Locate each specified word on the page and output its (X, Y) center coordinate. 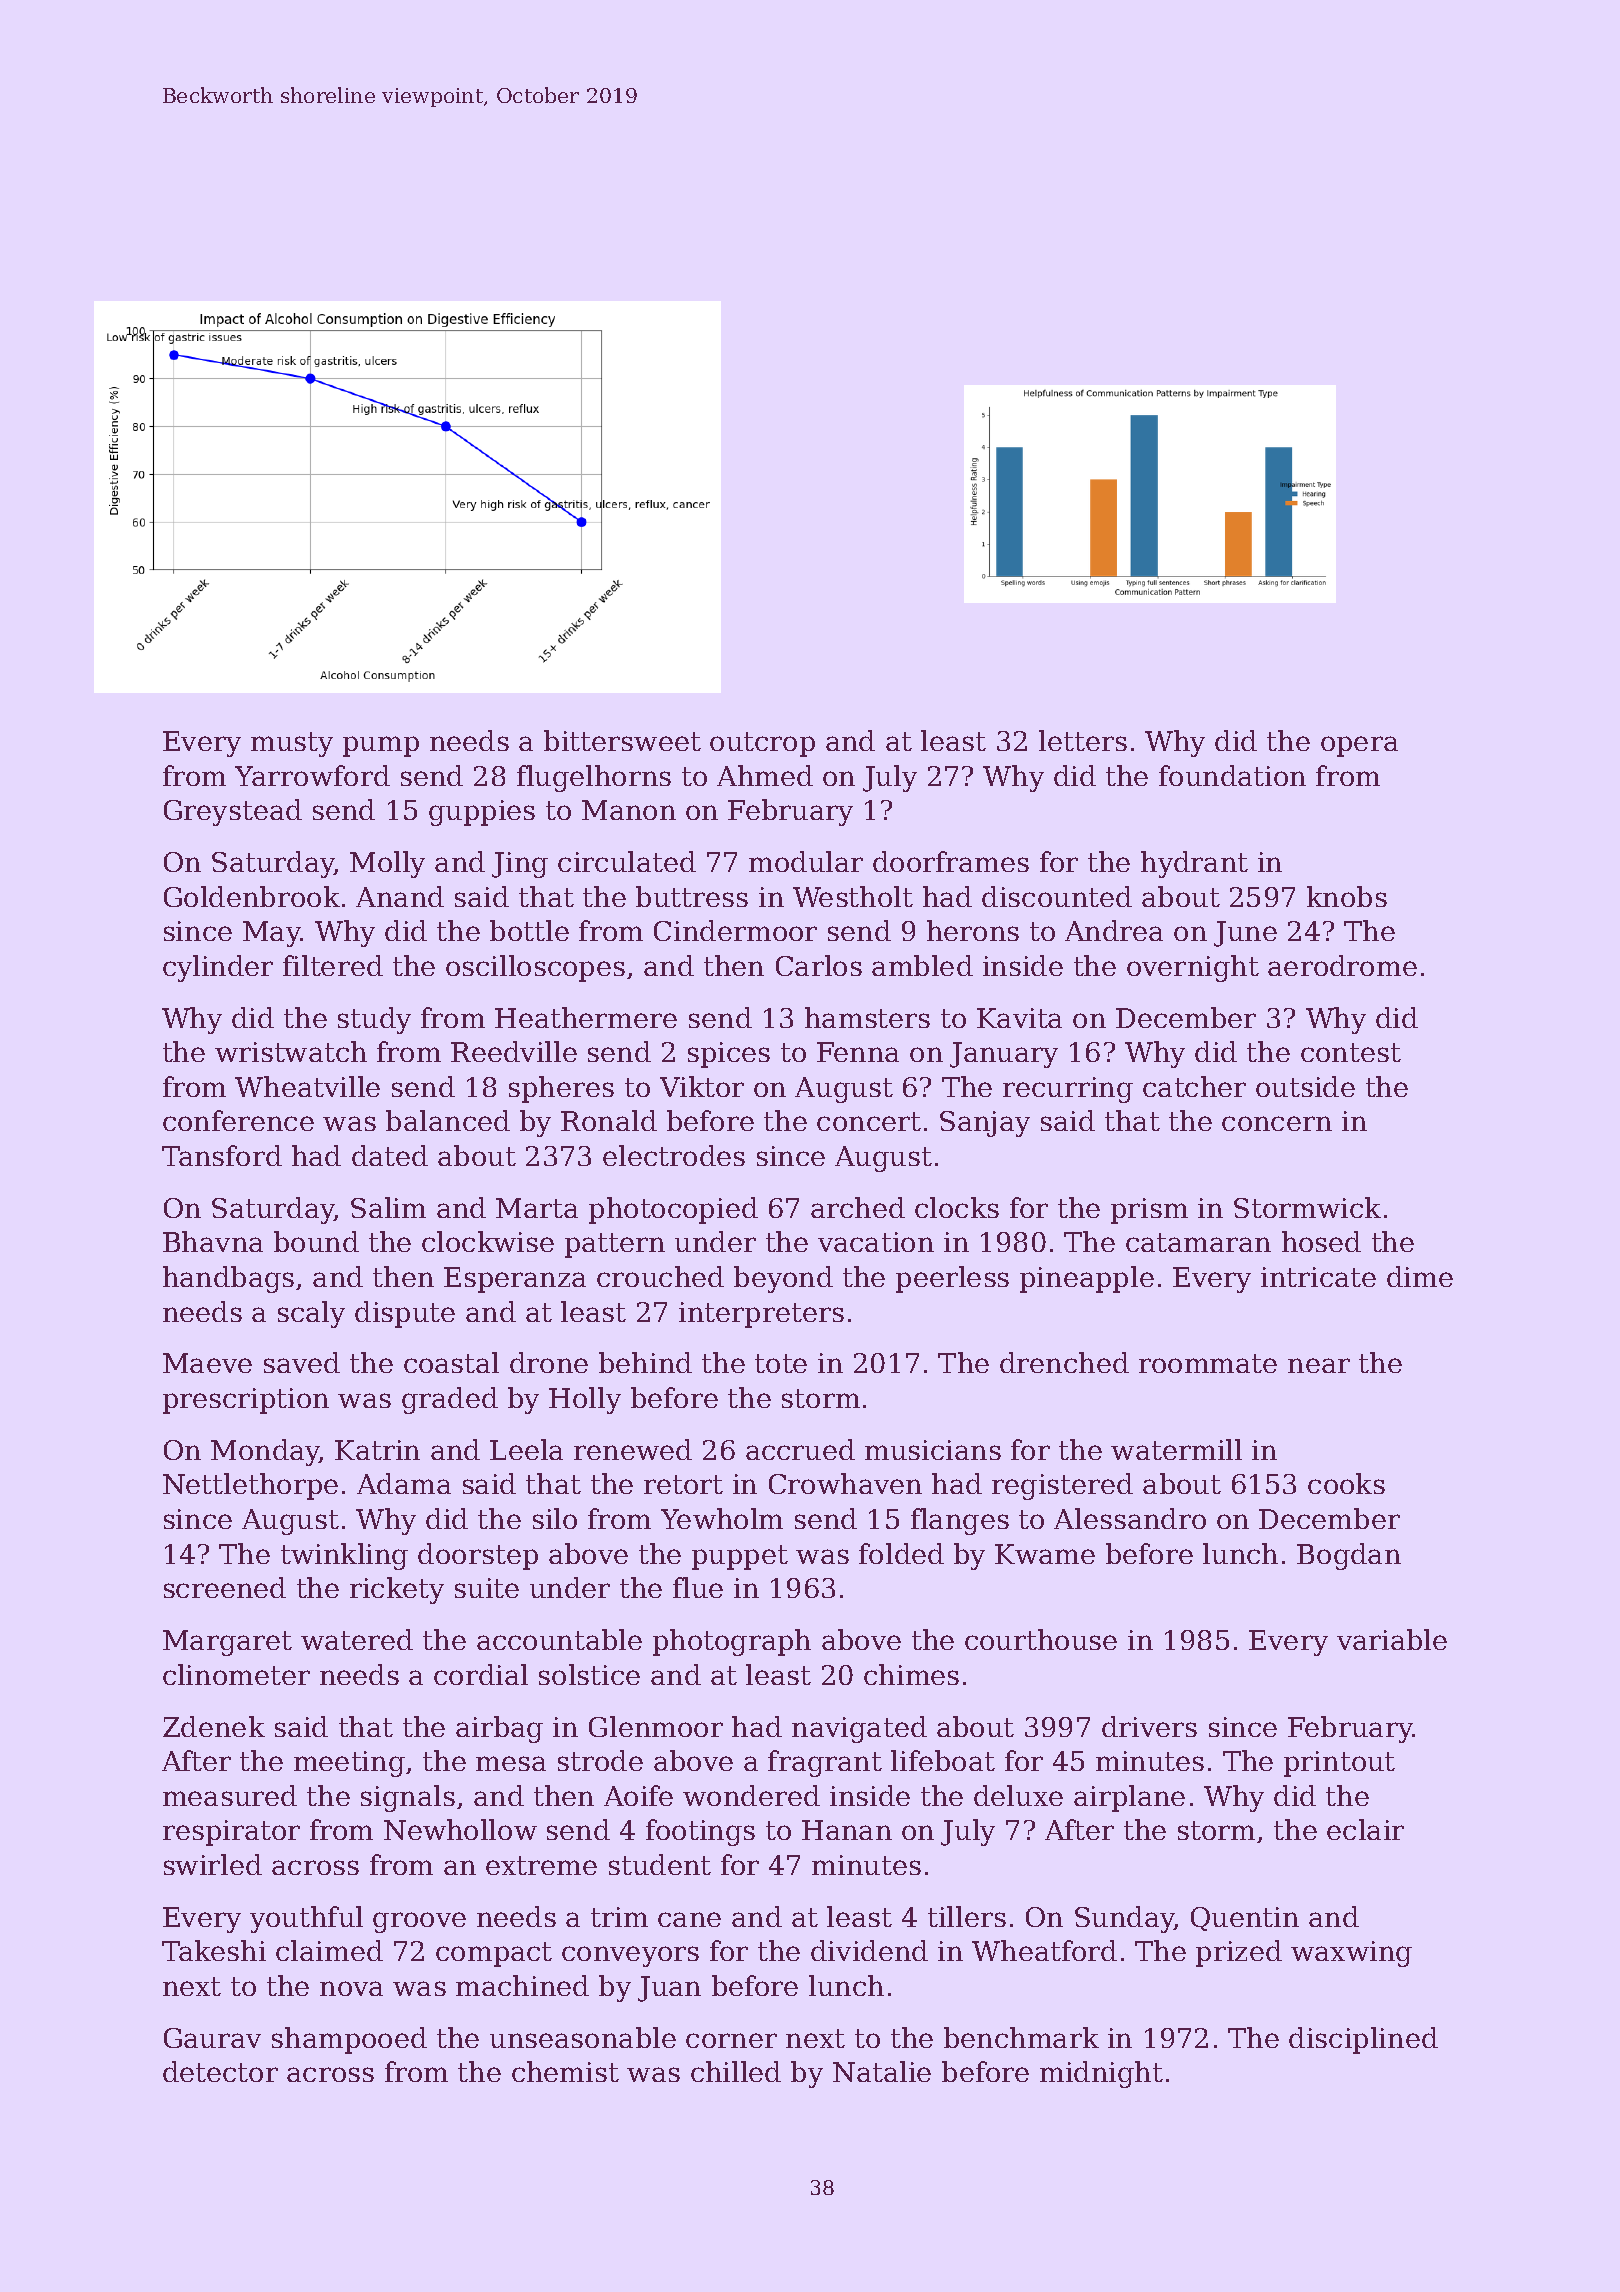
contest (1351, 1052)
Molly (387, 864)
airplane (1129, 1798)
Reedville (514, 1051)
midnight (1101, 2074)
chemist (565, 2071)
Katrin (377, 1450)
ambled (922, 965)
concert (869, 1121)
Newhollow (460, 1829)
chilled (736, 2071)
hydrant (1194, 864)
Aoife (638, 1795)
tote (781, 1363)
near (1319, 1365)
